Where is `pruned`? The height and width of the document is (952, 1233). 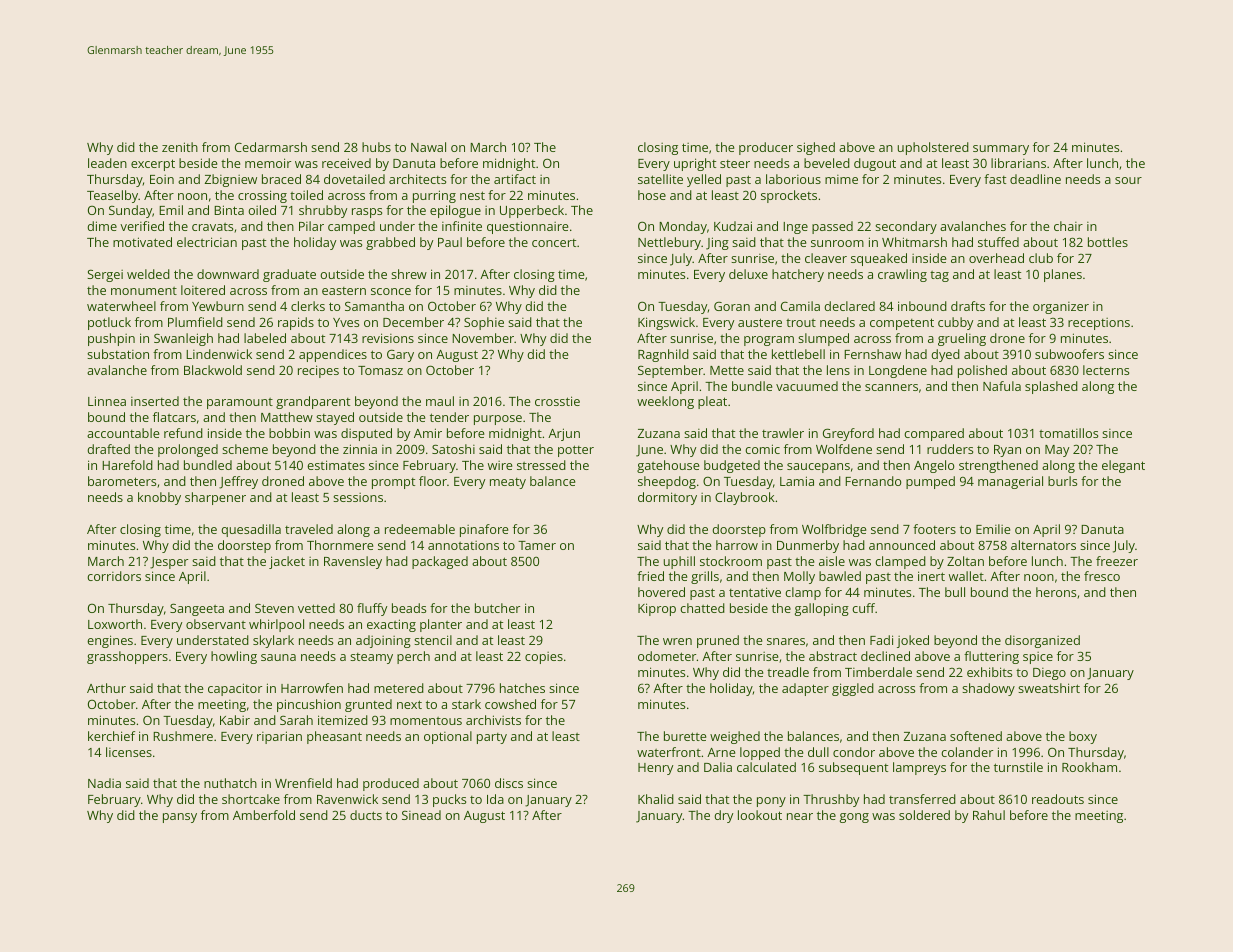
pruned is located at coordinates (718, 641).
